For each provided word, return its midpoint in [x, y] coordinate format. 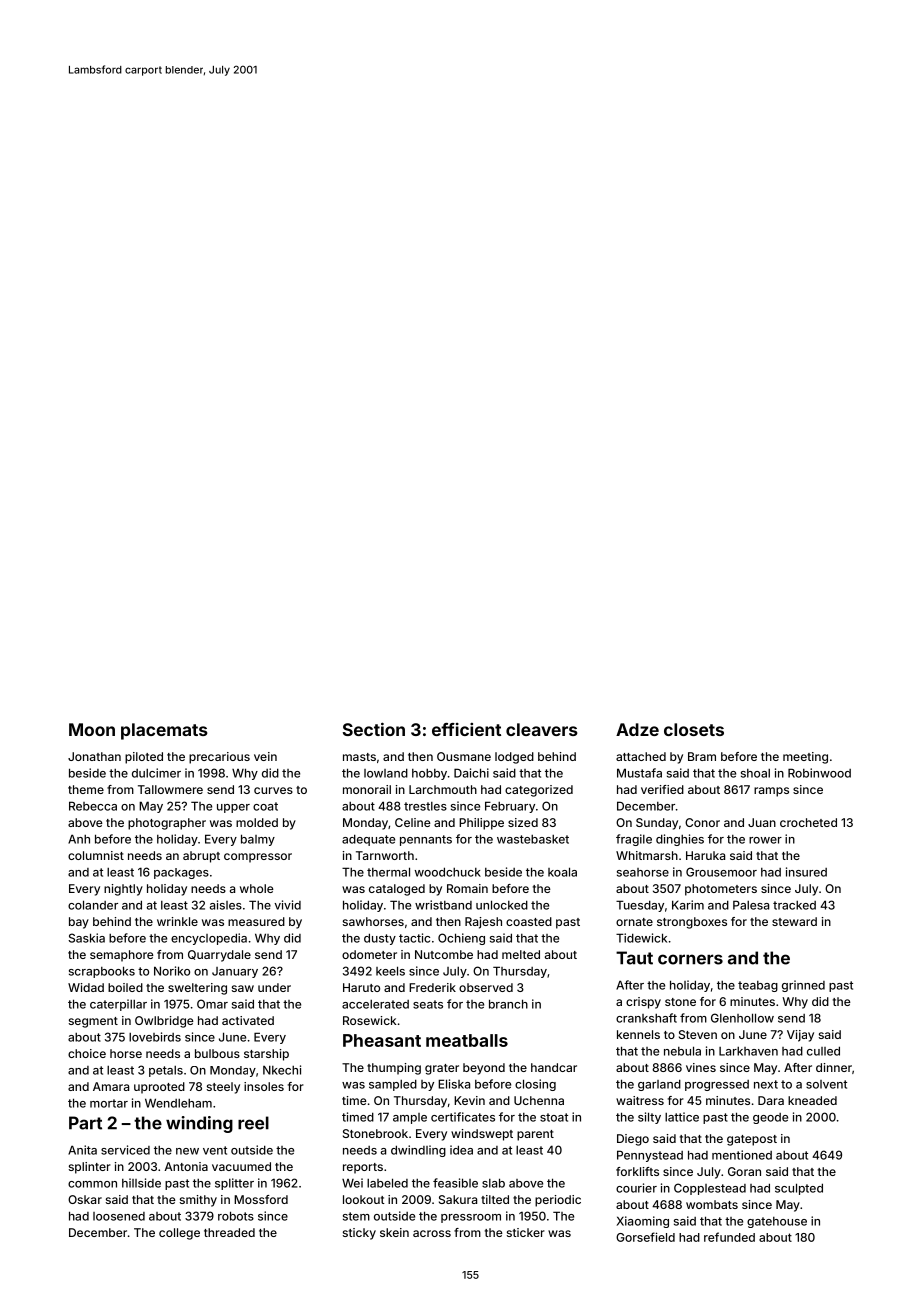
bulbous [217, 1053]
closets [694, 729]
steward [794, 921]
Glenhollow [742, 1018]
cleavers [542, 729]
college [179, 1234]
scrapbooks [102, 972]
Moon [92, 729]
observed [486, 987]
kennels [638, 1034]
